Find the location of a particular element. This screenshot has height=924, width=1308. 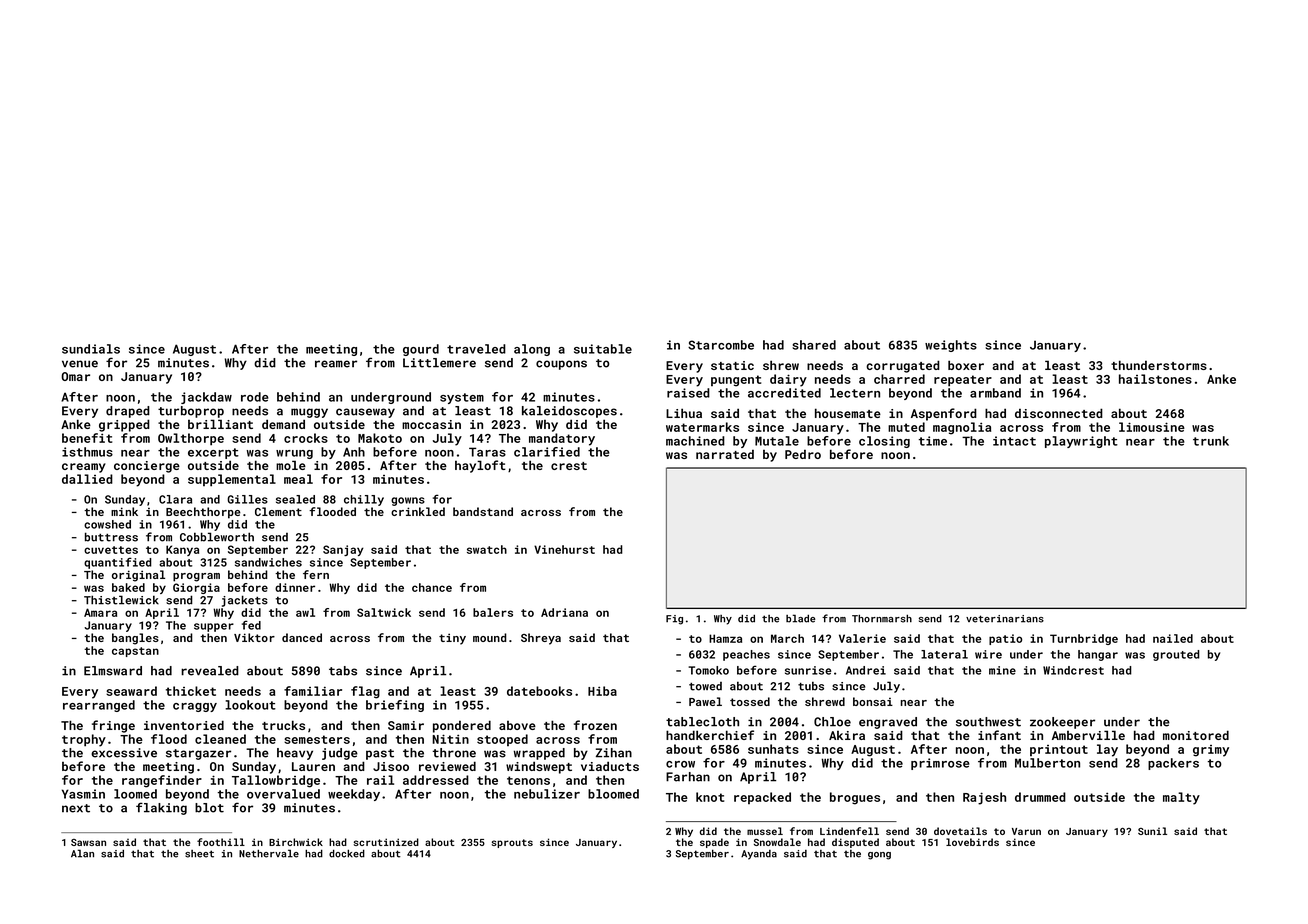

magnolia is located at coordinates (962, 428).
